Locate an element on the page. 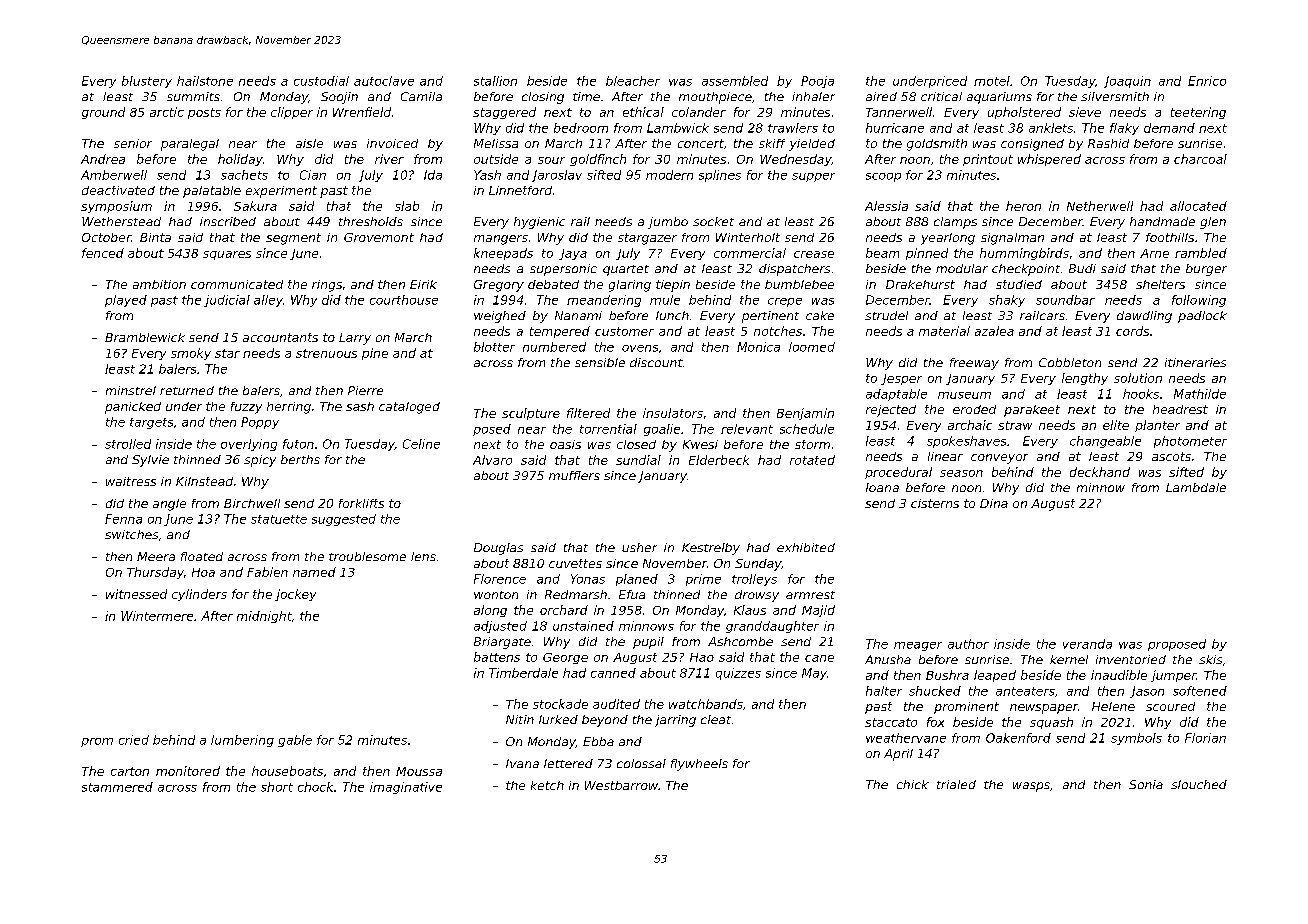  custodial is located at coordinates (321, 81).
